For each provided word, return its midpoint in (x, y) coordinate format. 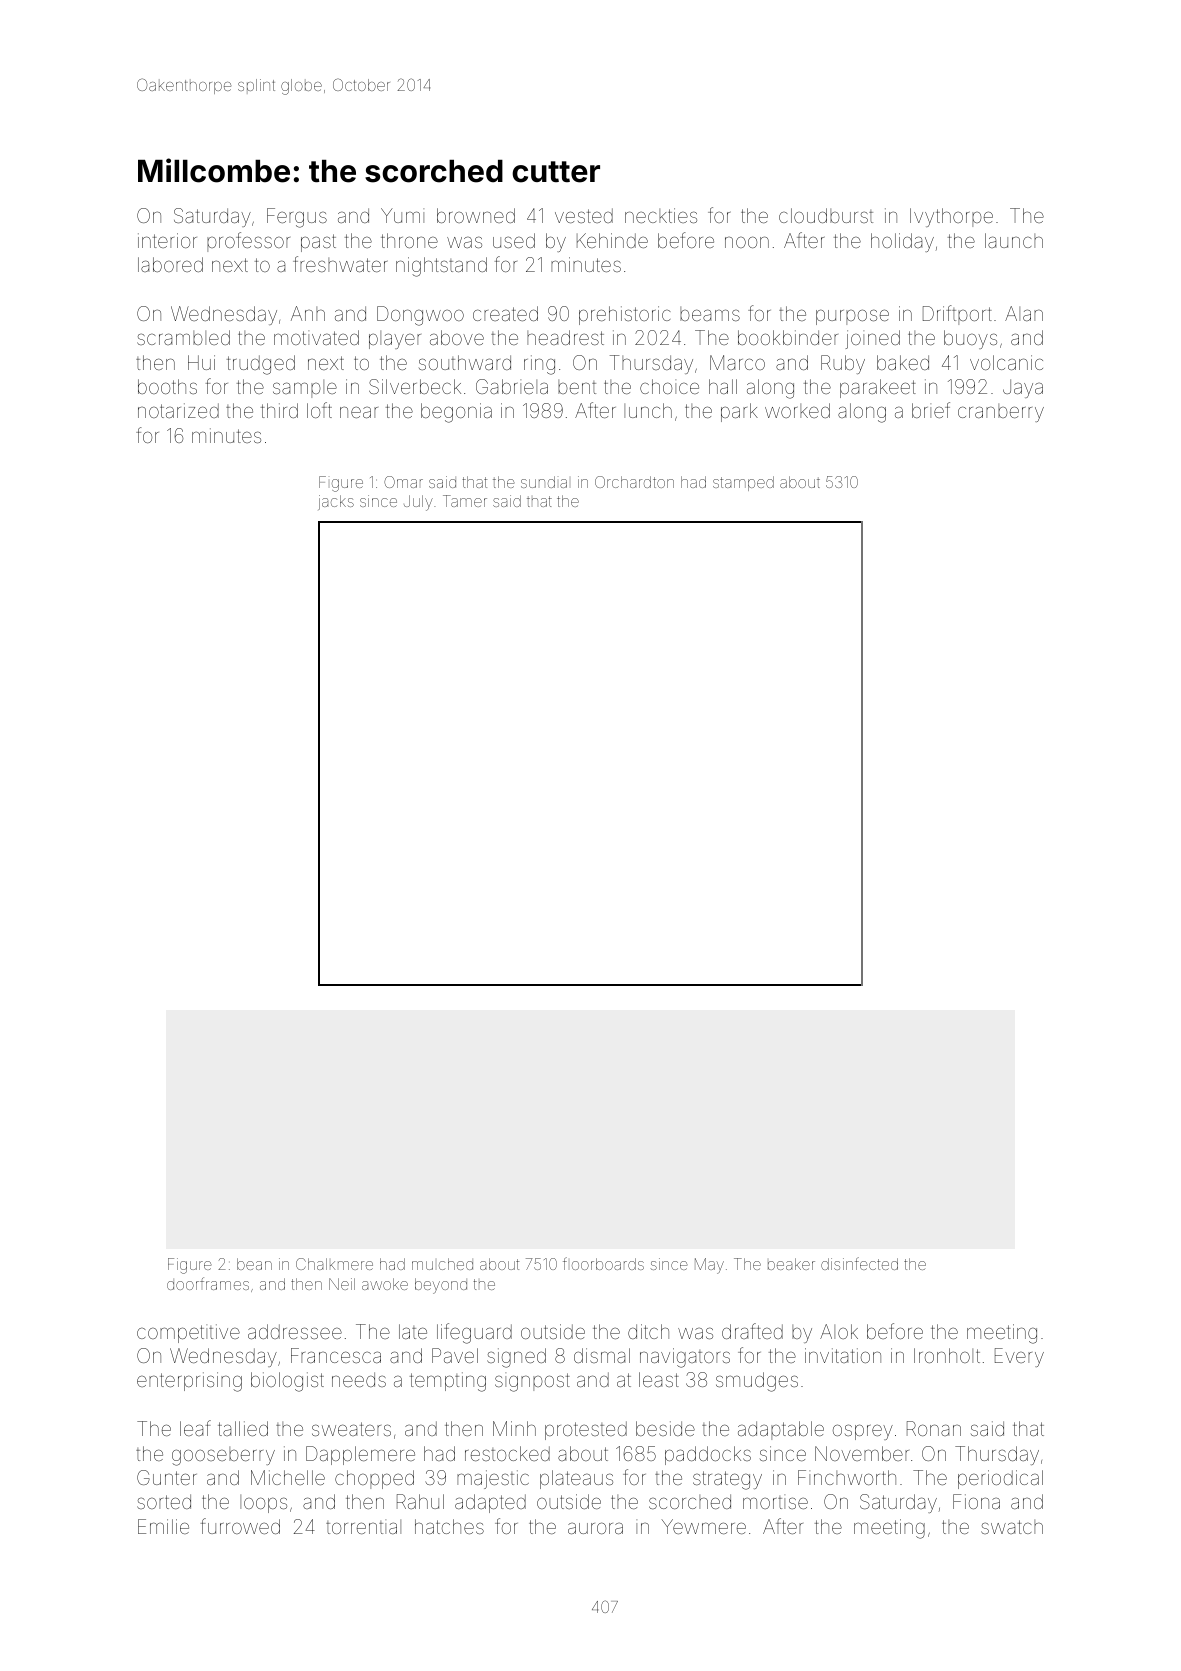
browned (476, 215)
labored (170, 264)
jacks (336, 502)
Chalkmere (334, 1264)
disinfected (859, 1263)
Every (1019, 1357)
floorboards (603, 1263)
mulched (442, 1264)
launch (1014, 240)
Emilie (163, 1526)
